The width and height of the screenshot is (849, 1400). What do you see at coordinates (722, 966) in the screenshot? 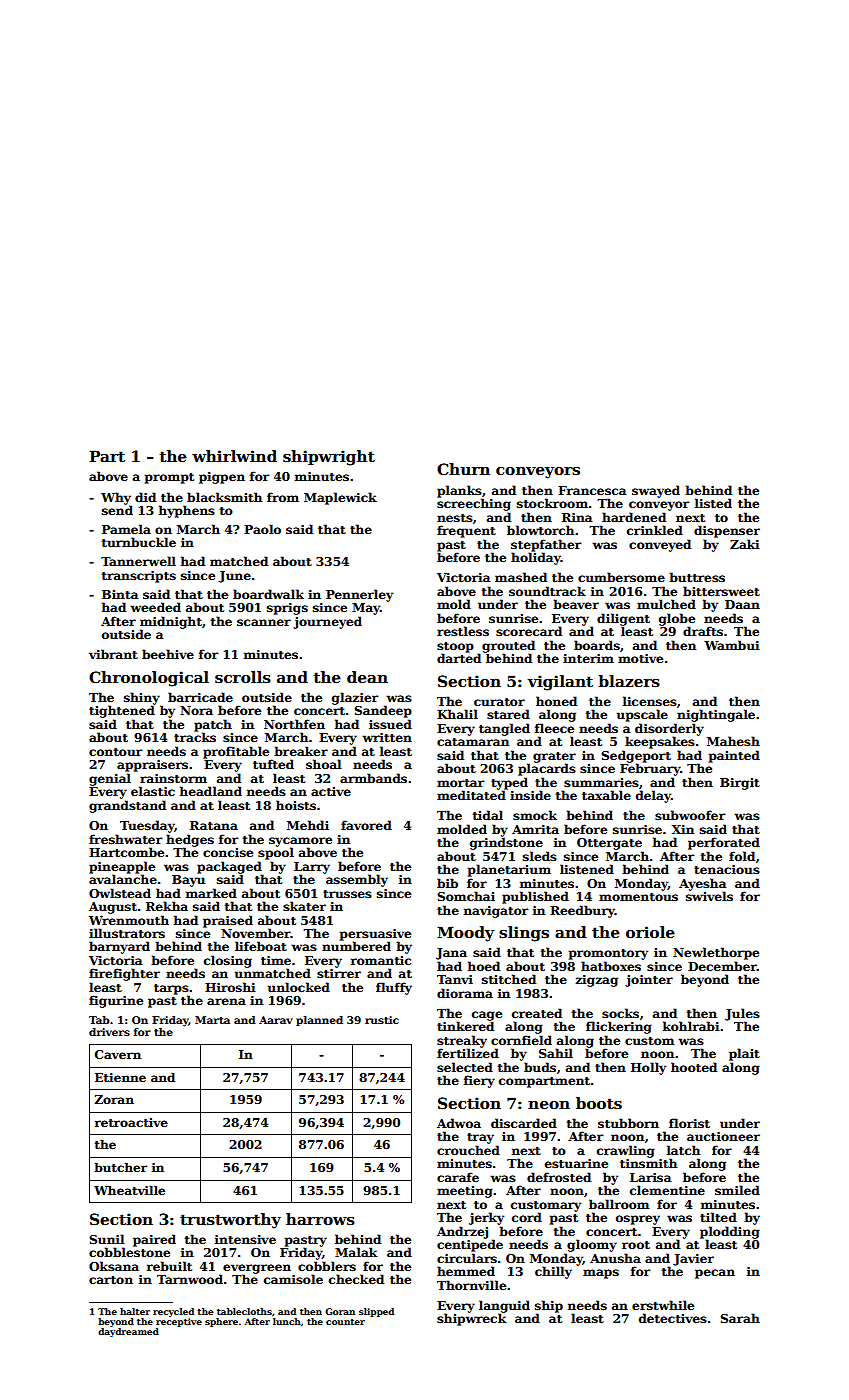
I see `December` at bounding box center [722, 966].
